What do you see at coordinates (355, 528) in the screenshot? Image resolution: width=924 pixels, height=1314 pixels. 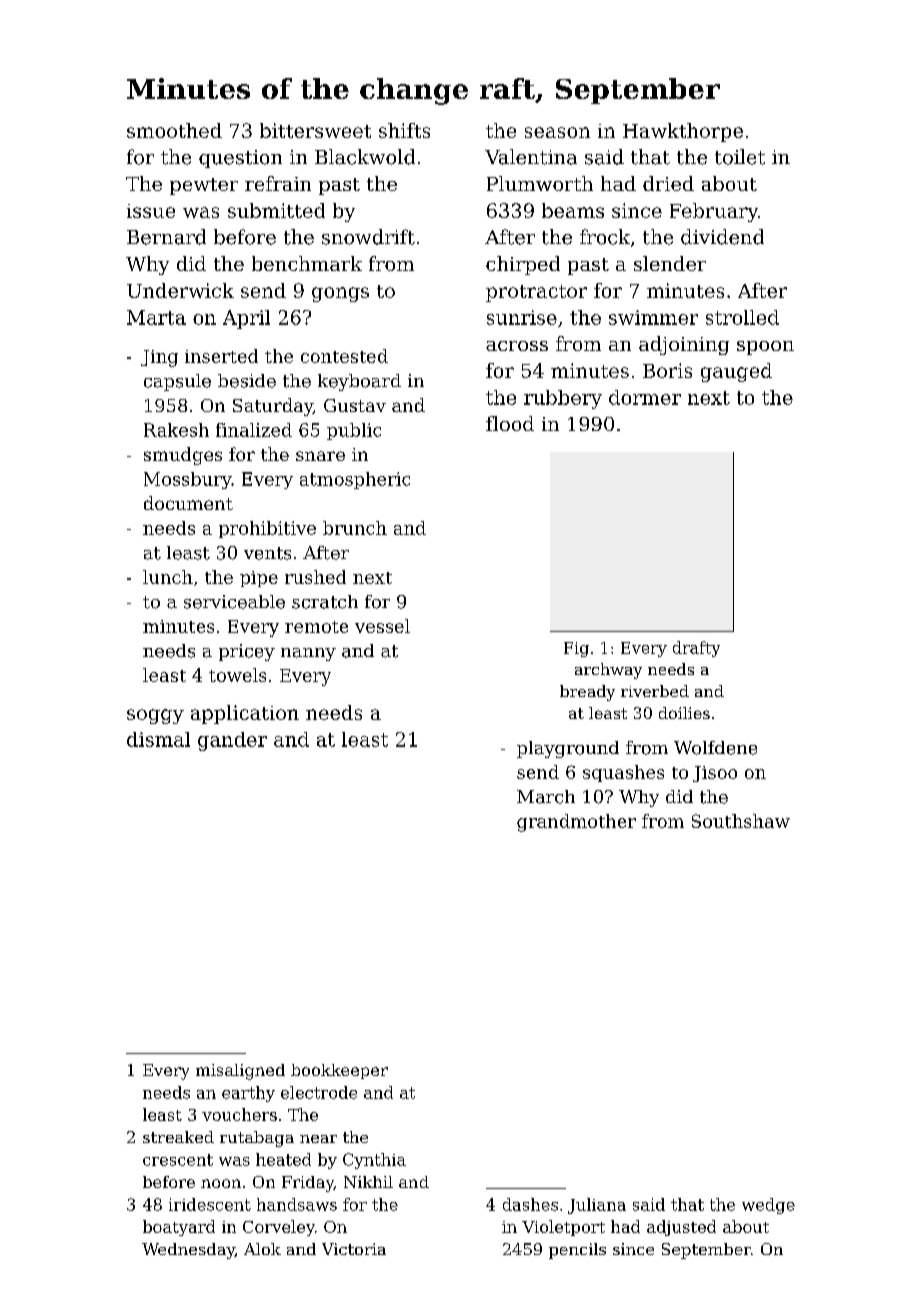 I see `brunch` at bounding box center [355, 528].
